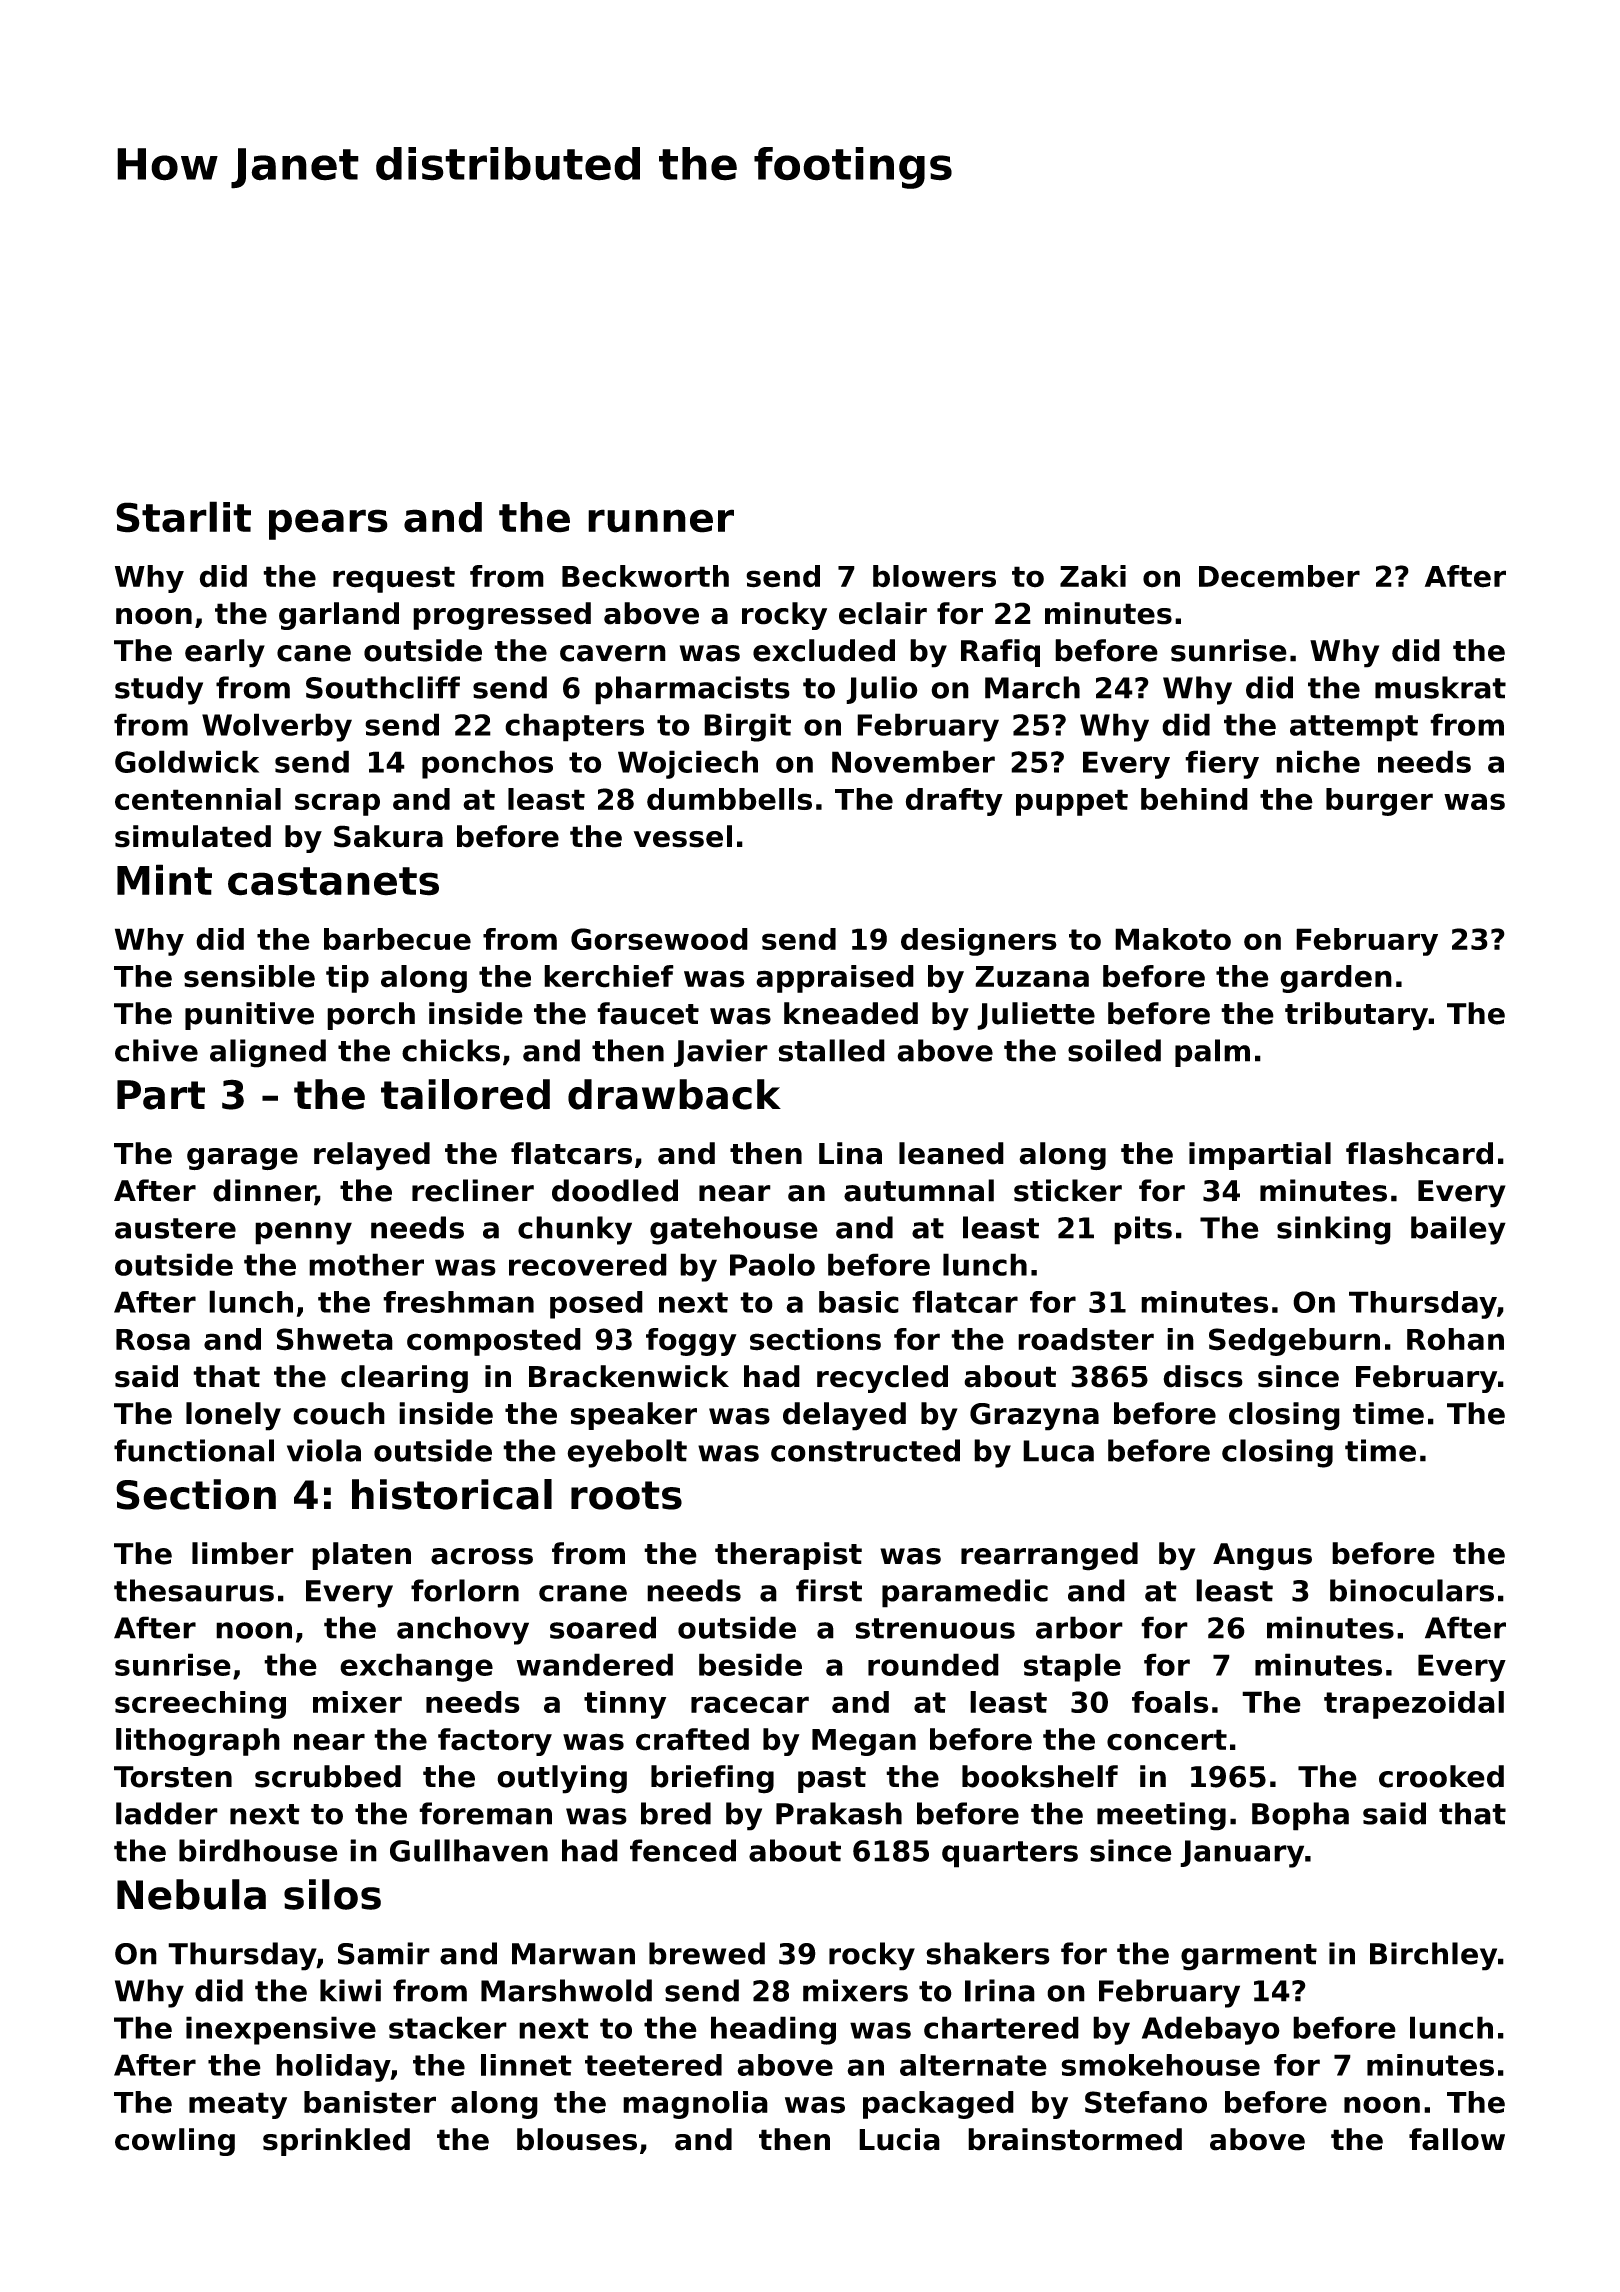 The width and height of the document is (1620, 2292). Describe the element at coordinates (1300, 1816) in the document. I see `Bopha` at that location.
